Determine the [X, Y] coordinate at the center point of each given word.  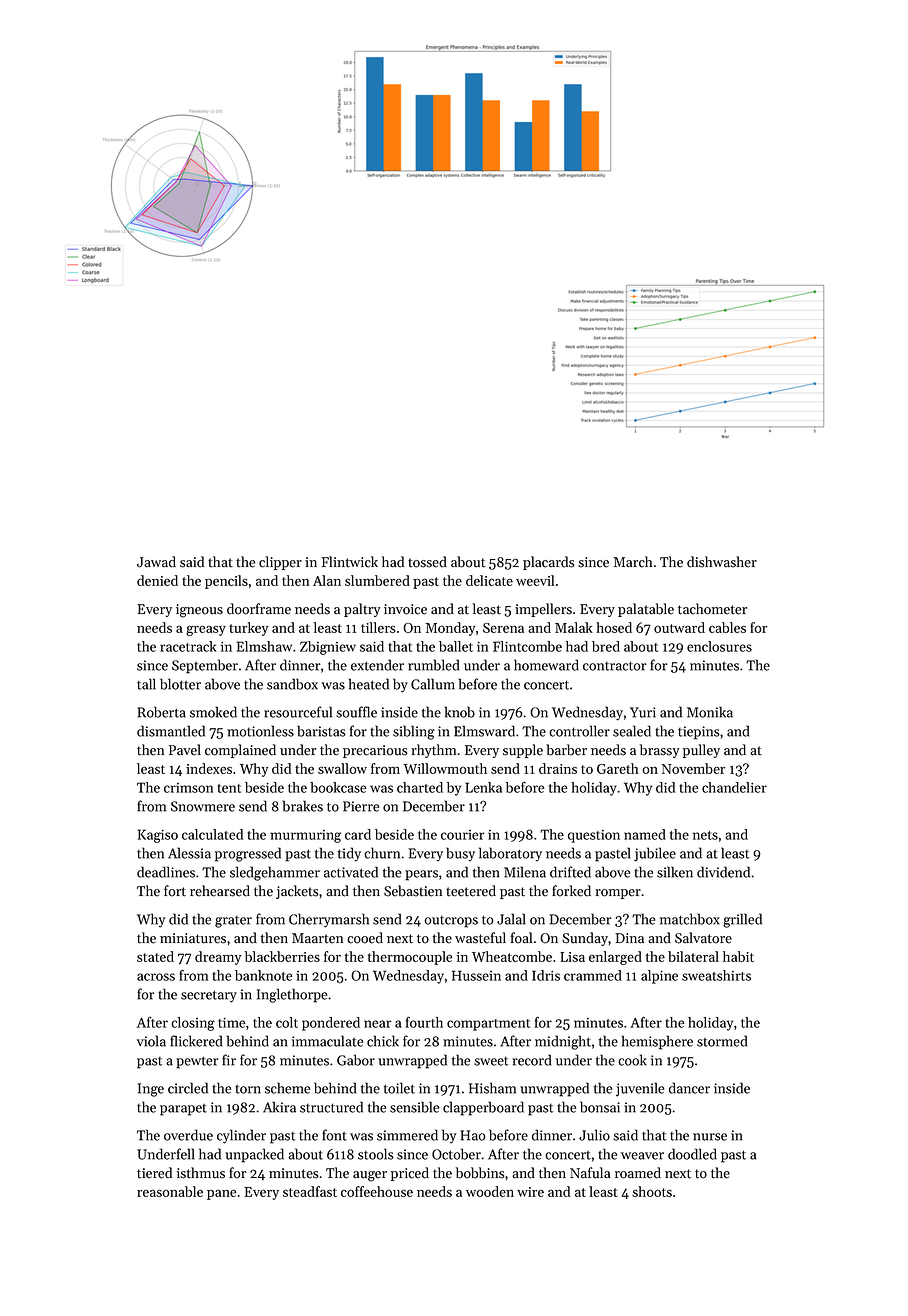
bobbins [480, 1173]
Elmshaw [264, 646]
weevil [535, 580]
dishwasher [722, 562]
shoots [652, 1191]
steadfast [310, 1191]
